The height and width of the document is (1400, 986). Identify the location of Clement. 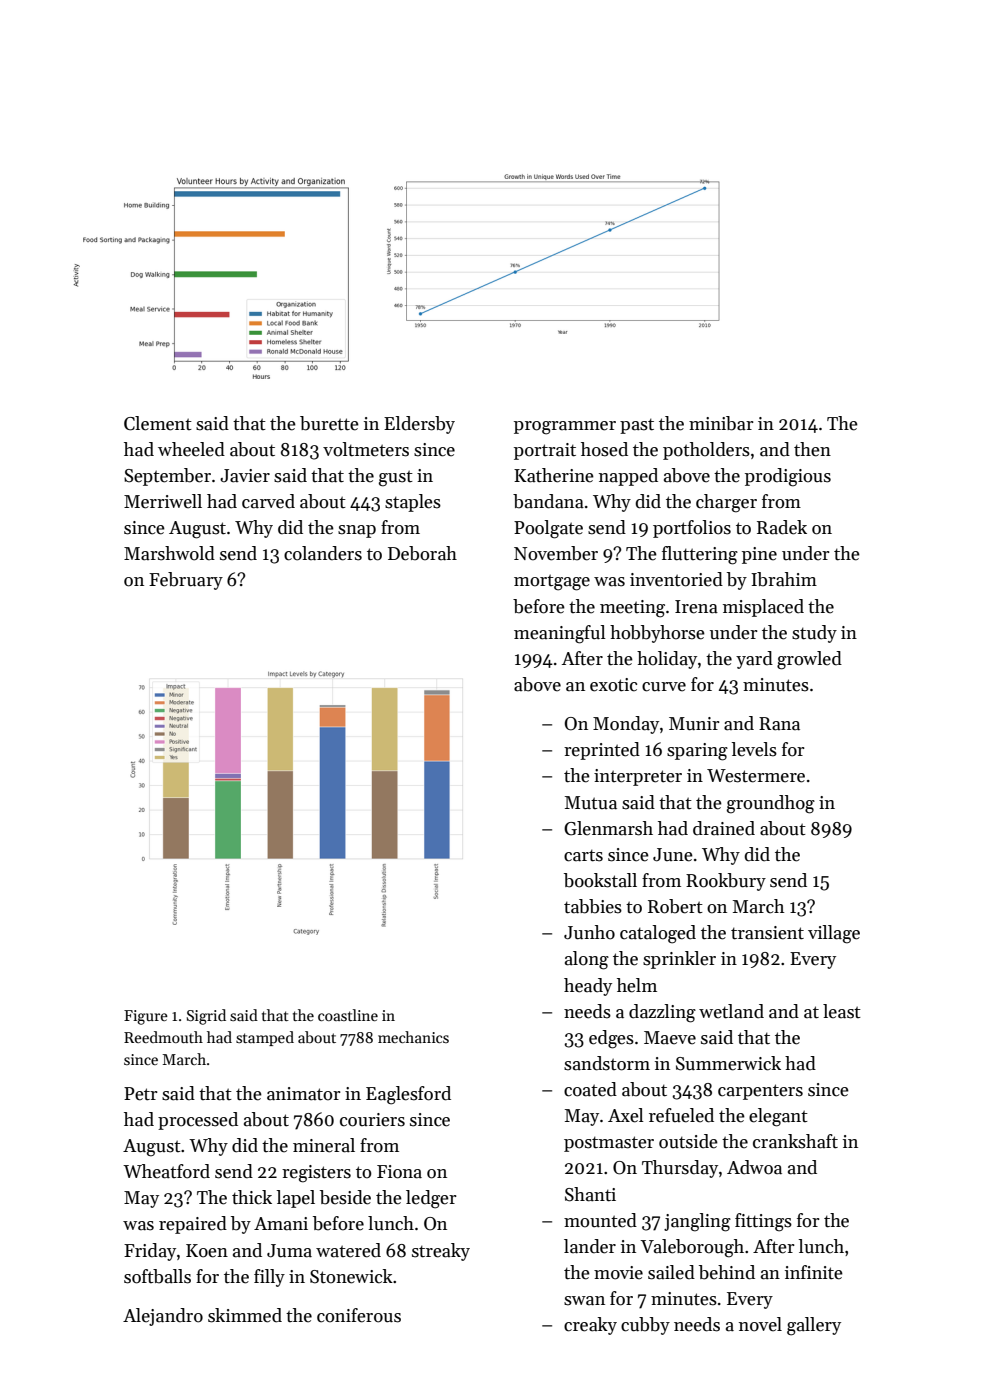
(158, 423).
